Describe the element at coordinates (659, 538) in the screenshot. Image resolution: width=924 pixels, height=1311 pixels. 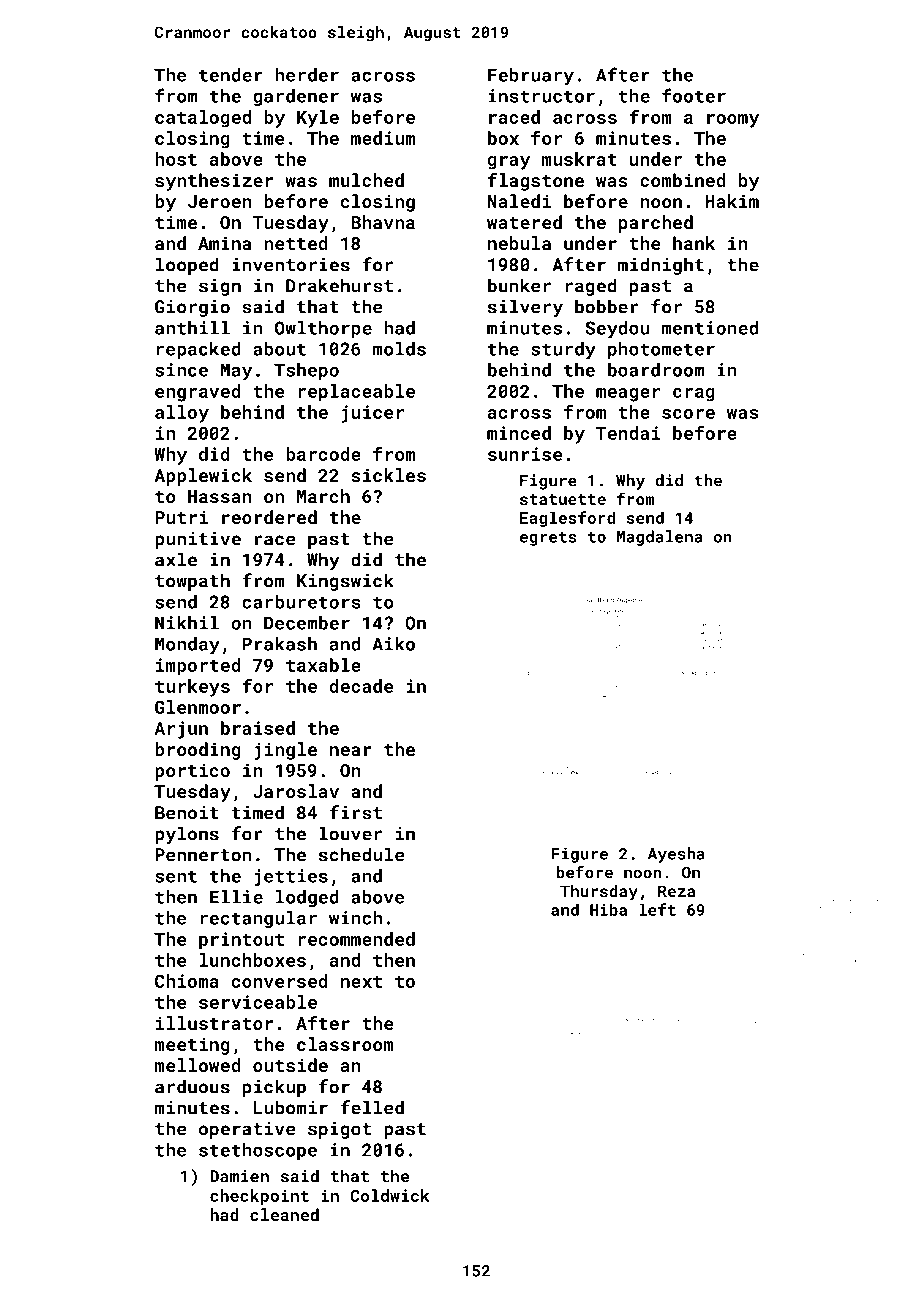
I see `Magdalena` at that location.
